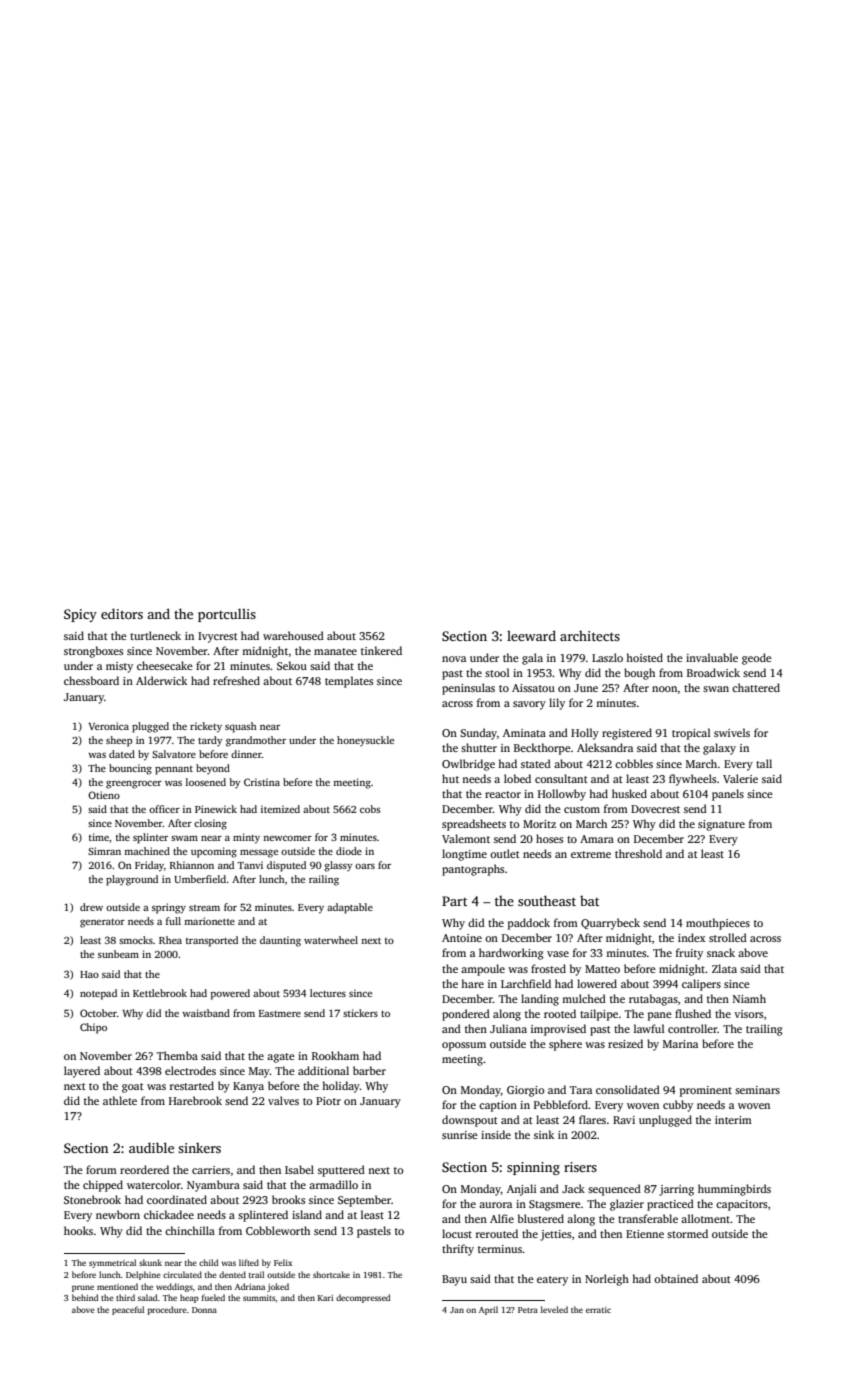 This document has width=849, height=1400. I want to click on Hao, so click(89, 974).
